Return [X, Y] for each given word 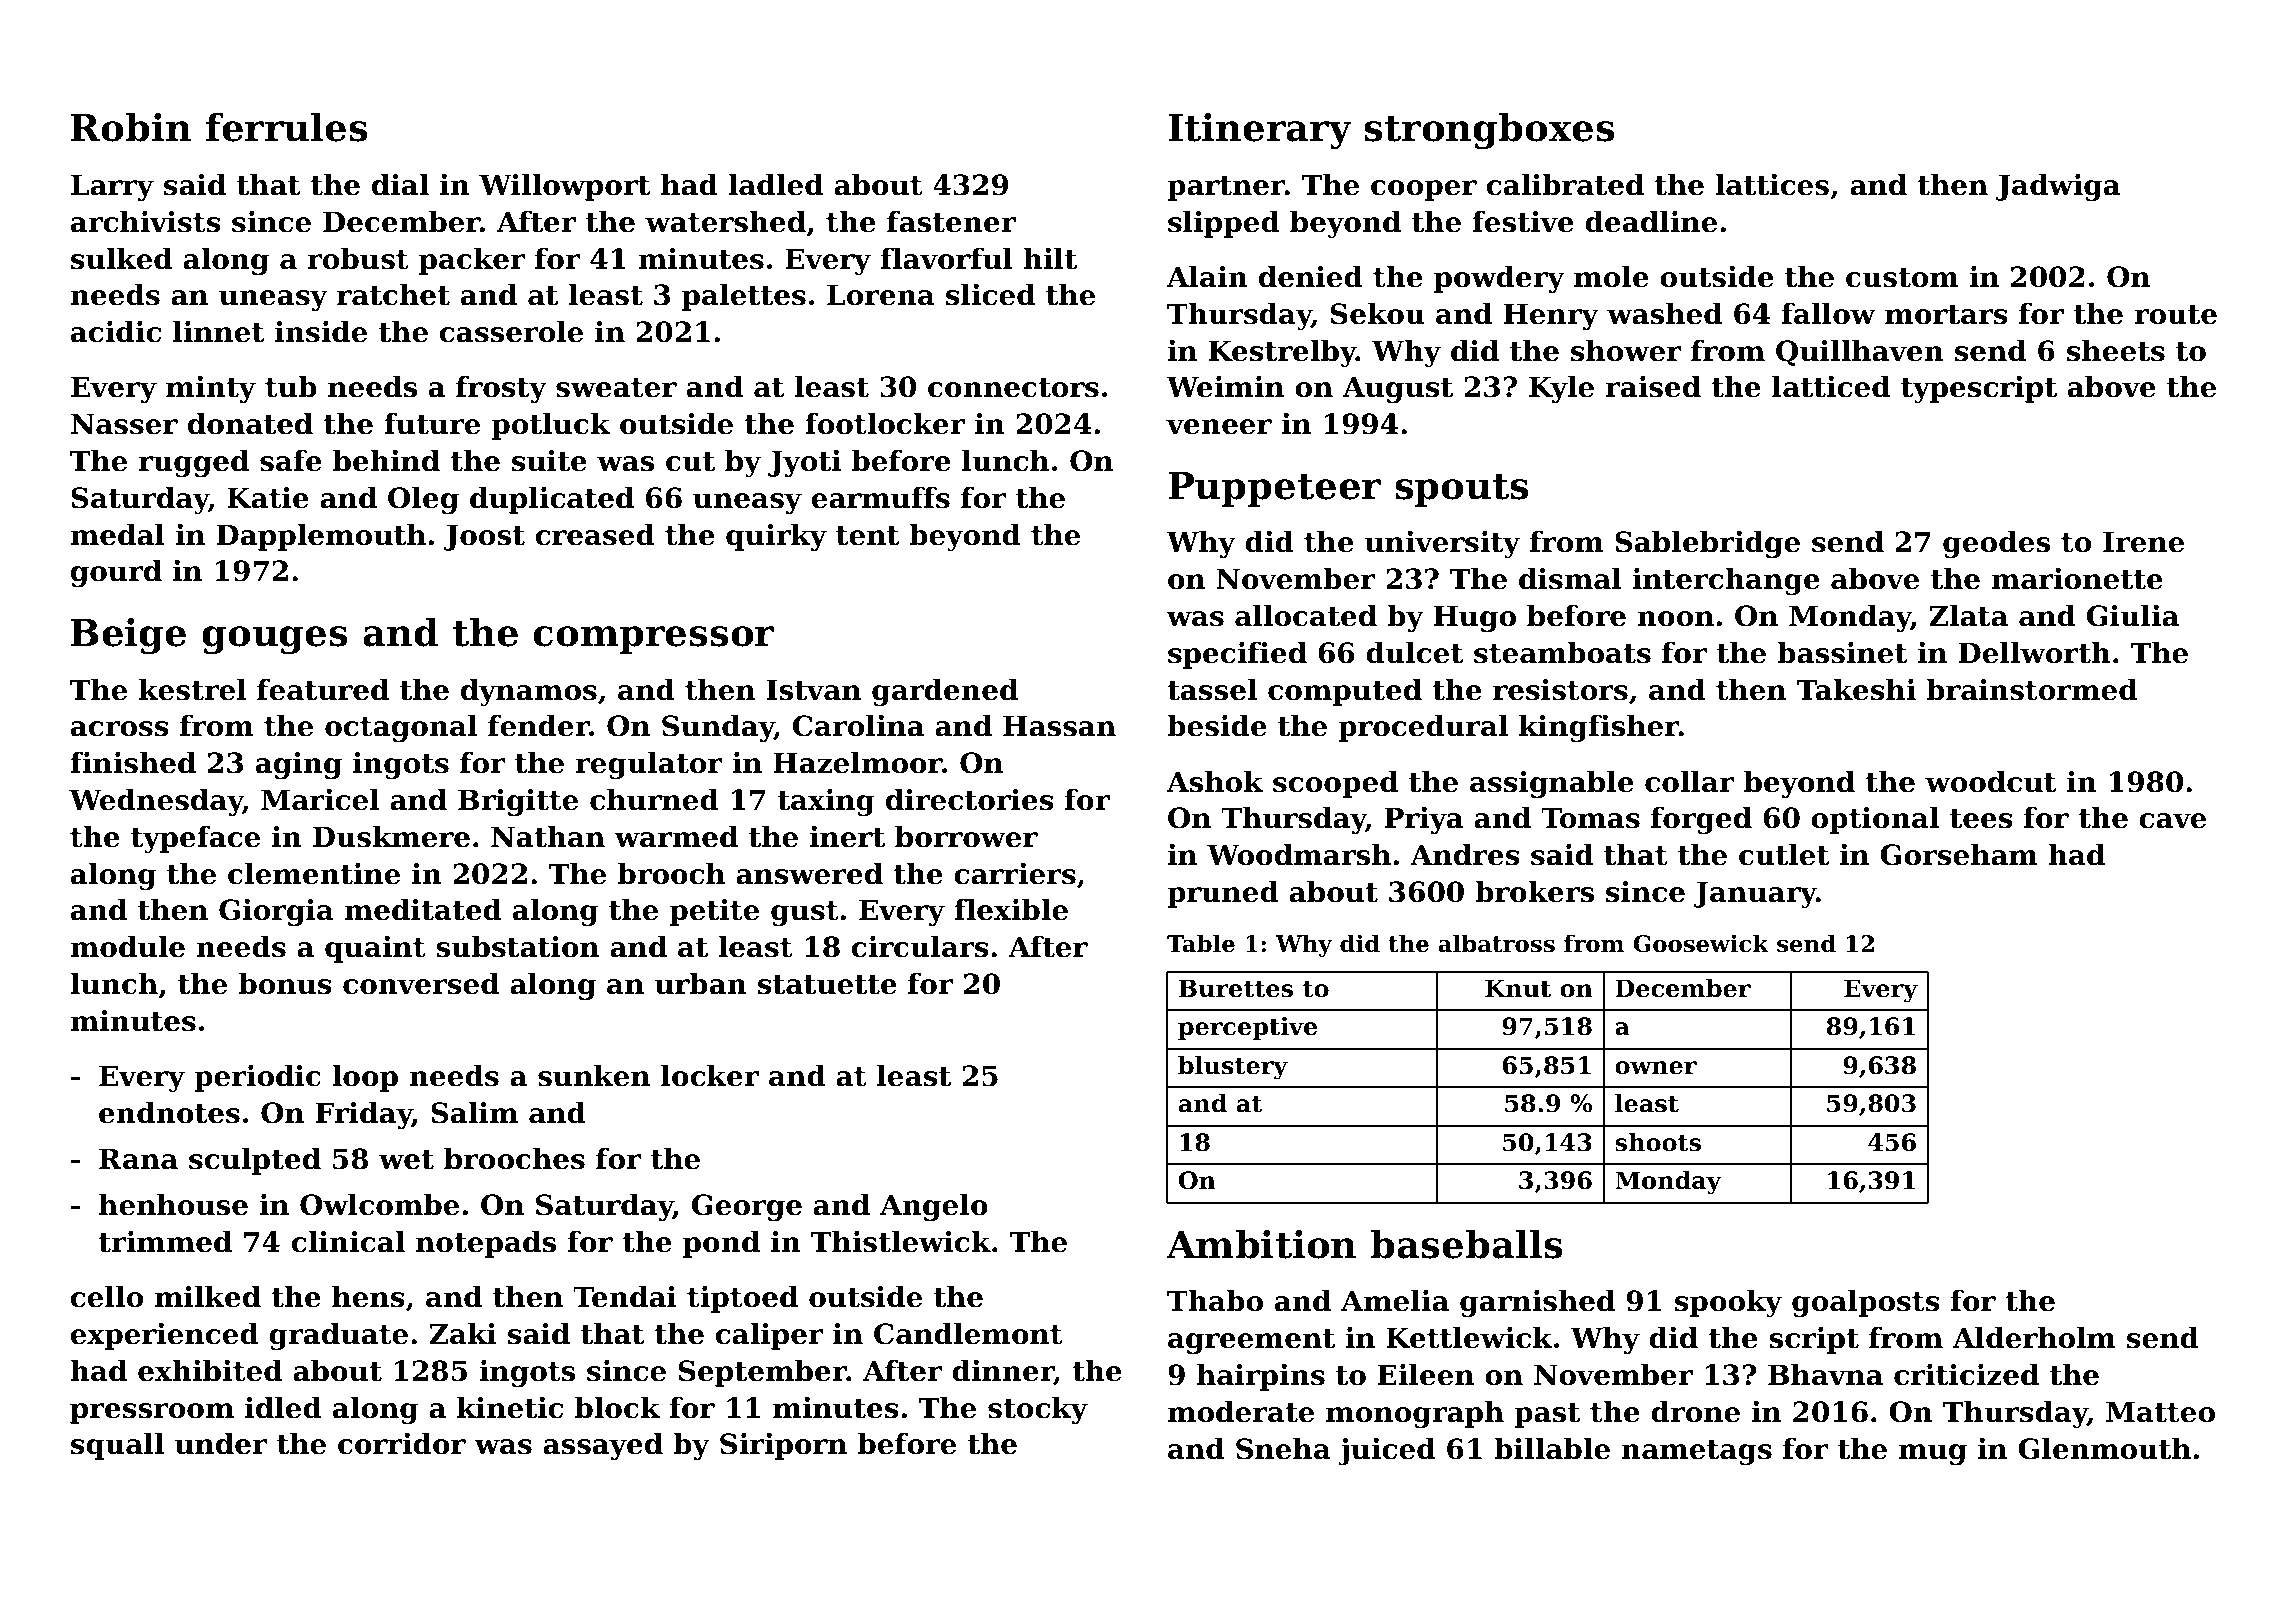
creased [595, 535]
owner [1656, 1068]
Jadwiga [2058, 187]
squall [117, 1446]
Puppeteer [1274, 489]
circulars [920, 947]
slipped [1224, 224]
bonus [285, 984]
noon [1675, 619]
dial [400, 185]
